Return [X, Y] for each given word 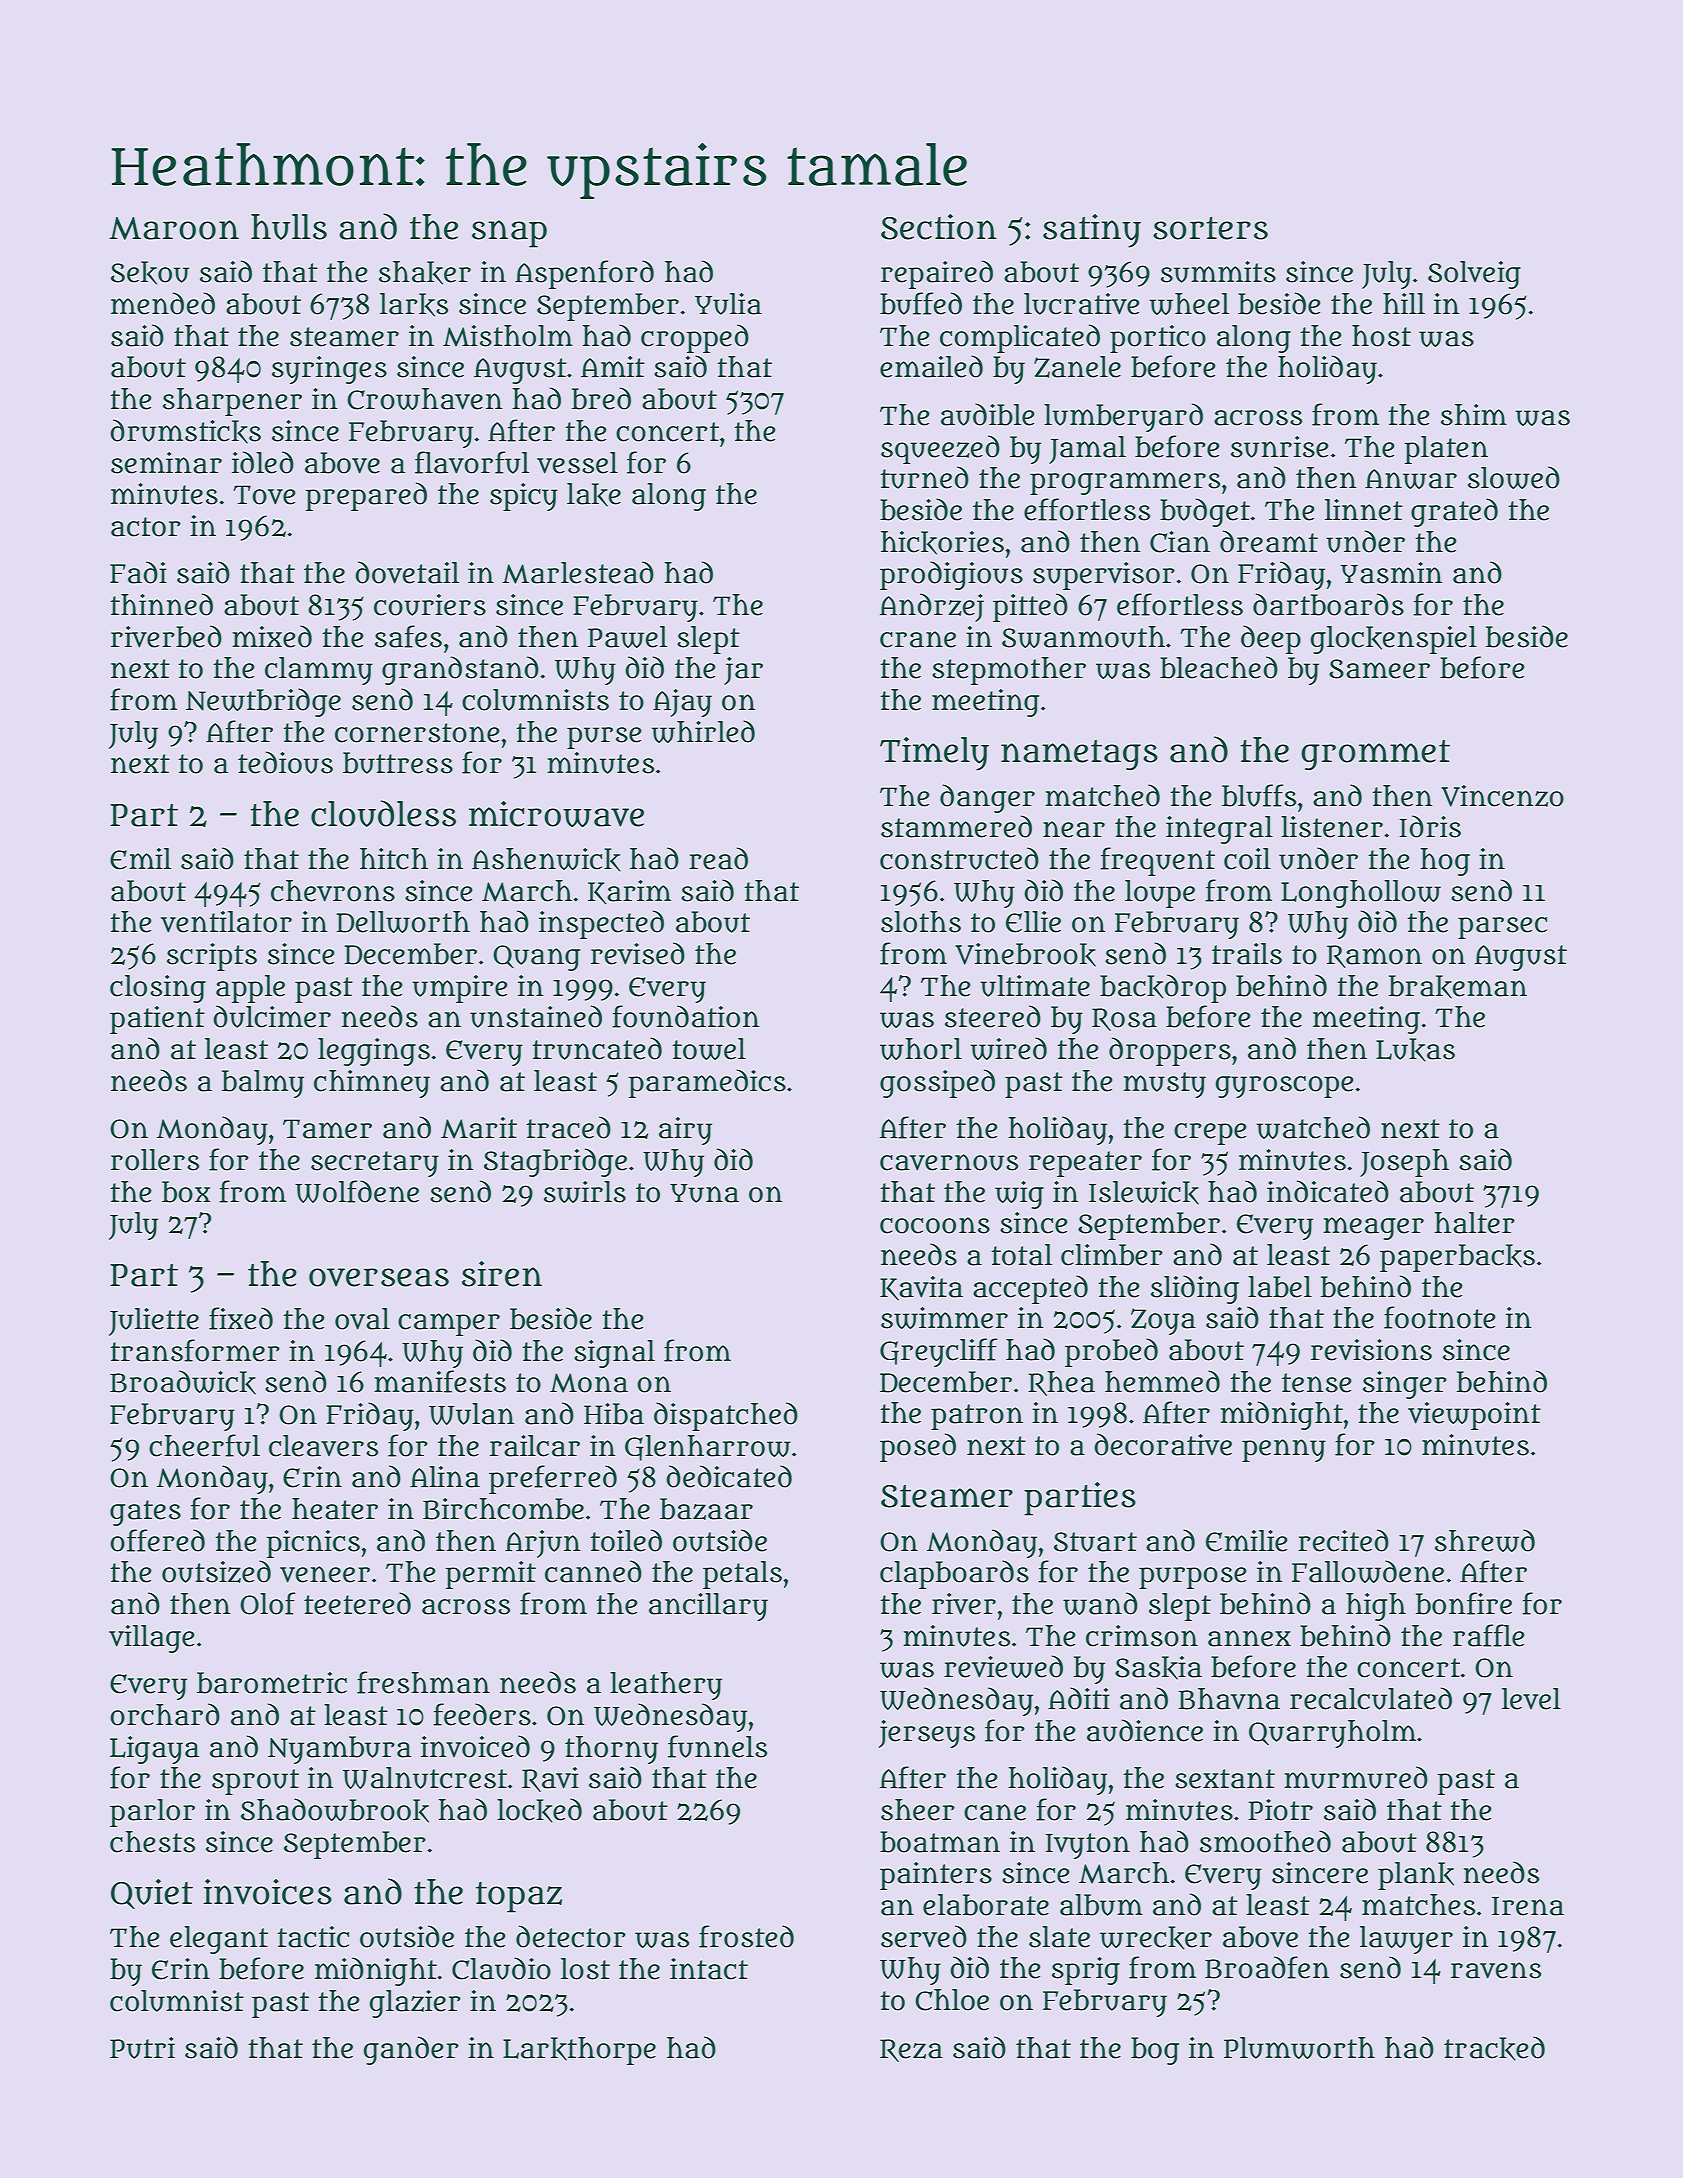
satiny [1092, 231]
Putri [142, 2048]
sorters [1210, 228]
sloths [921, 922]
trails [1247, 954]
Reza [911, 2050]
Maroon [174, 228]
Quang [536, 958]
